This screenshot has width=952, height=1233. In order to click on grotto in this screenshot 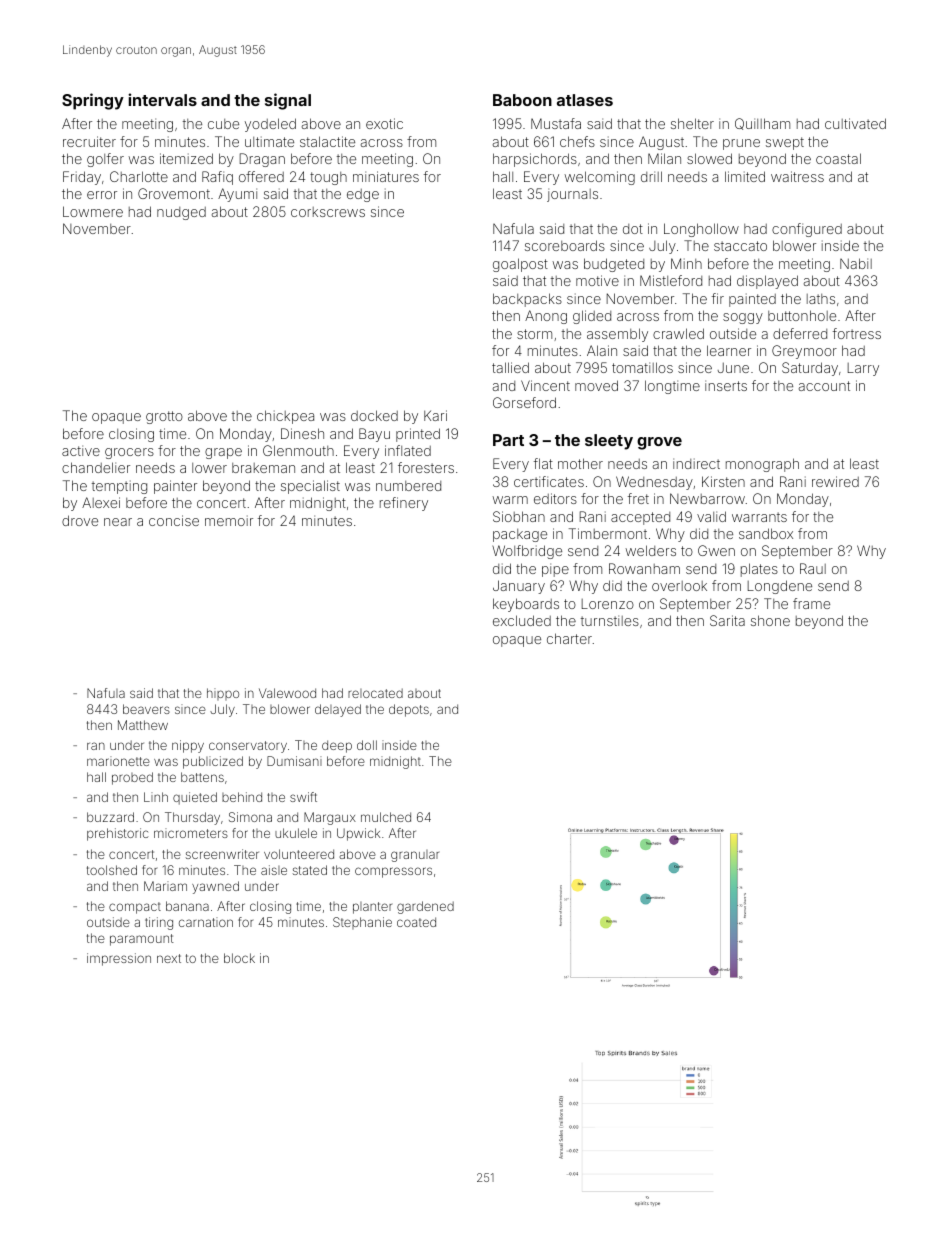, I will do `click(164, 417)`.
